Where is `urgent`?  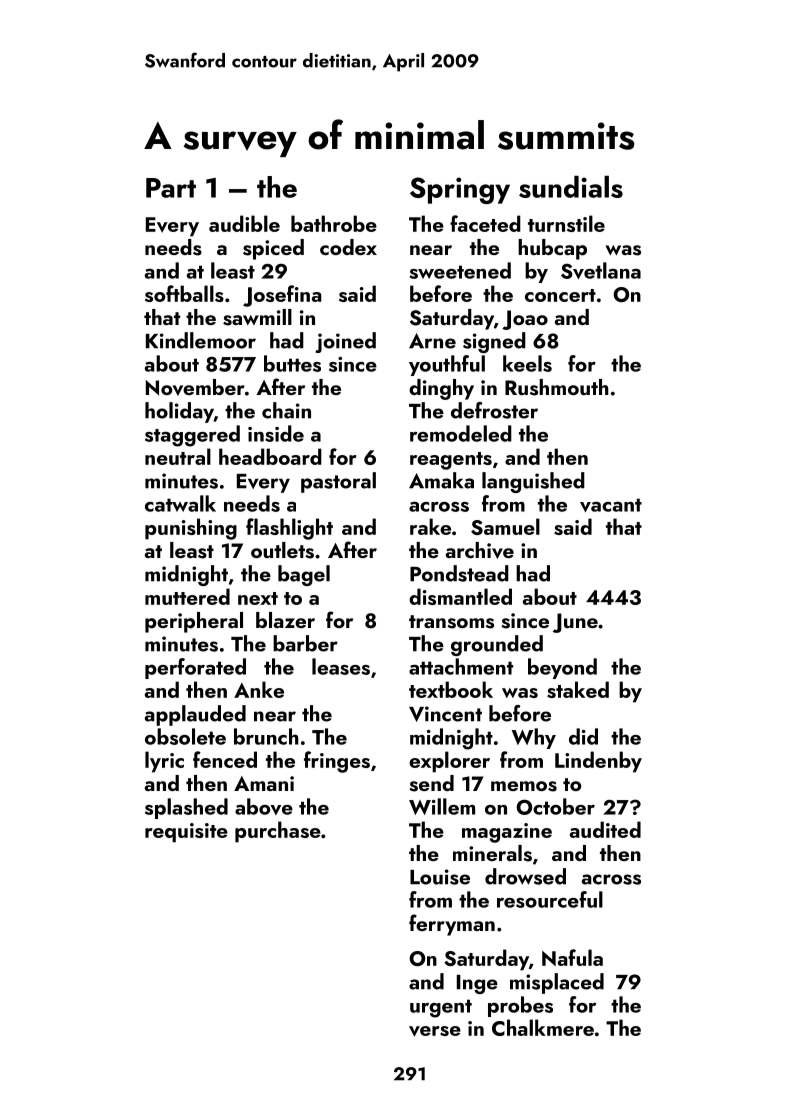 urgent is located at coordinates (441, 1008).
